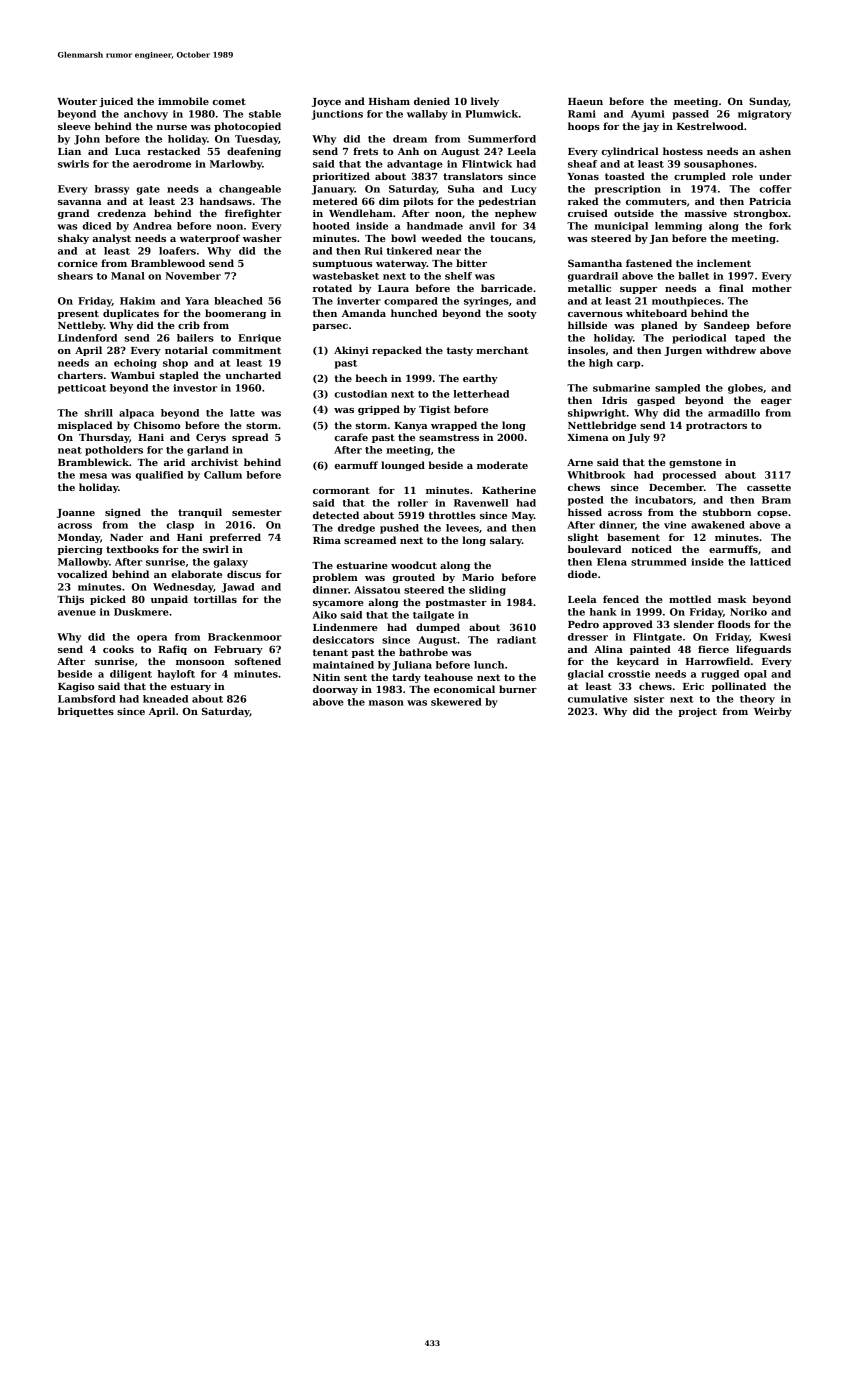 The image size is (849, 1400). What do you see at coordinates (485, 102) in the screenshot?
I see `lively` at bounding box center [485, 102].
